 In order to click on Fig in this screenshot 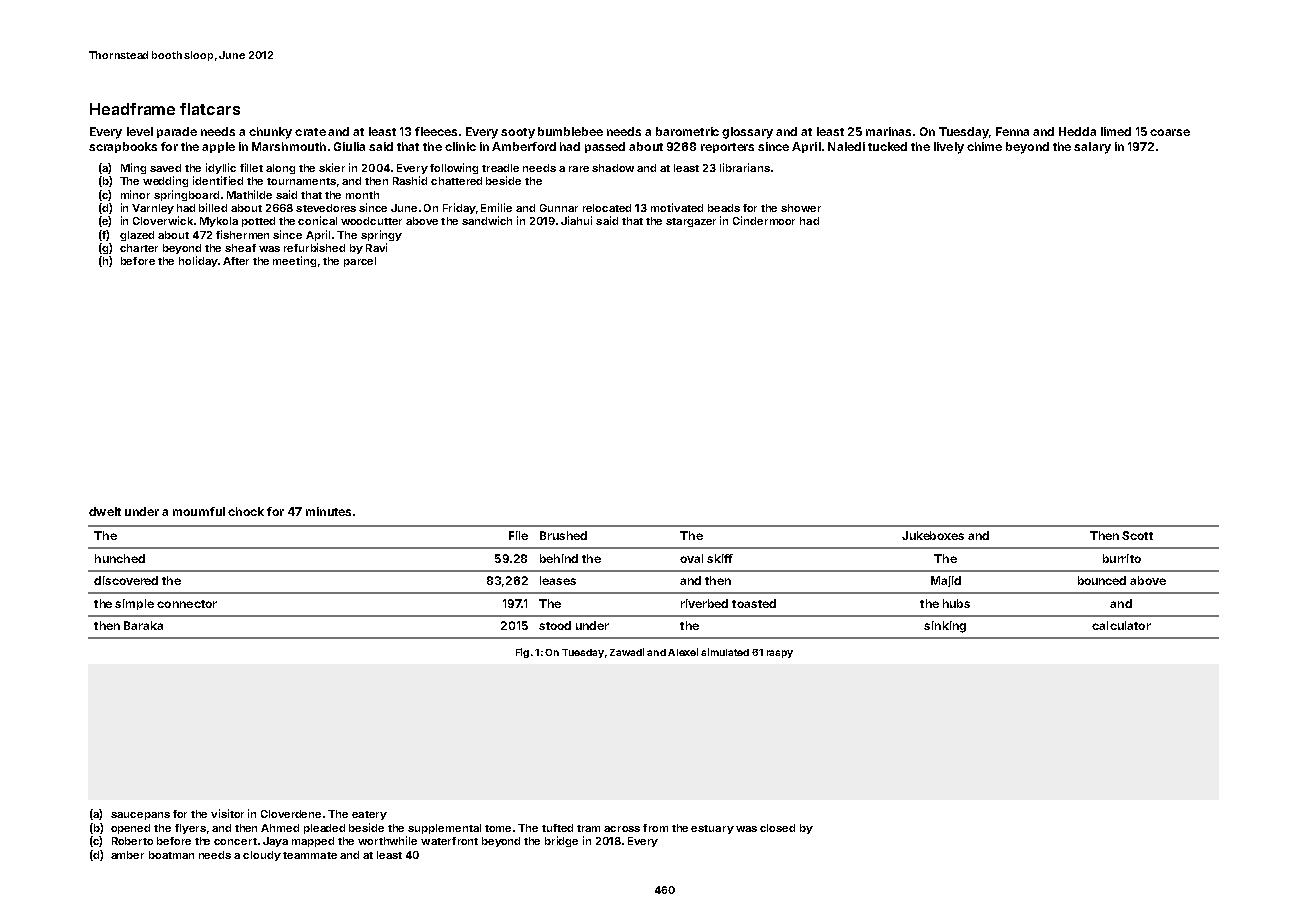, I will do `click(522, 653)`.
